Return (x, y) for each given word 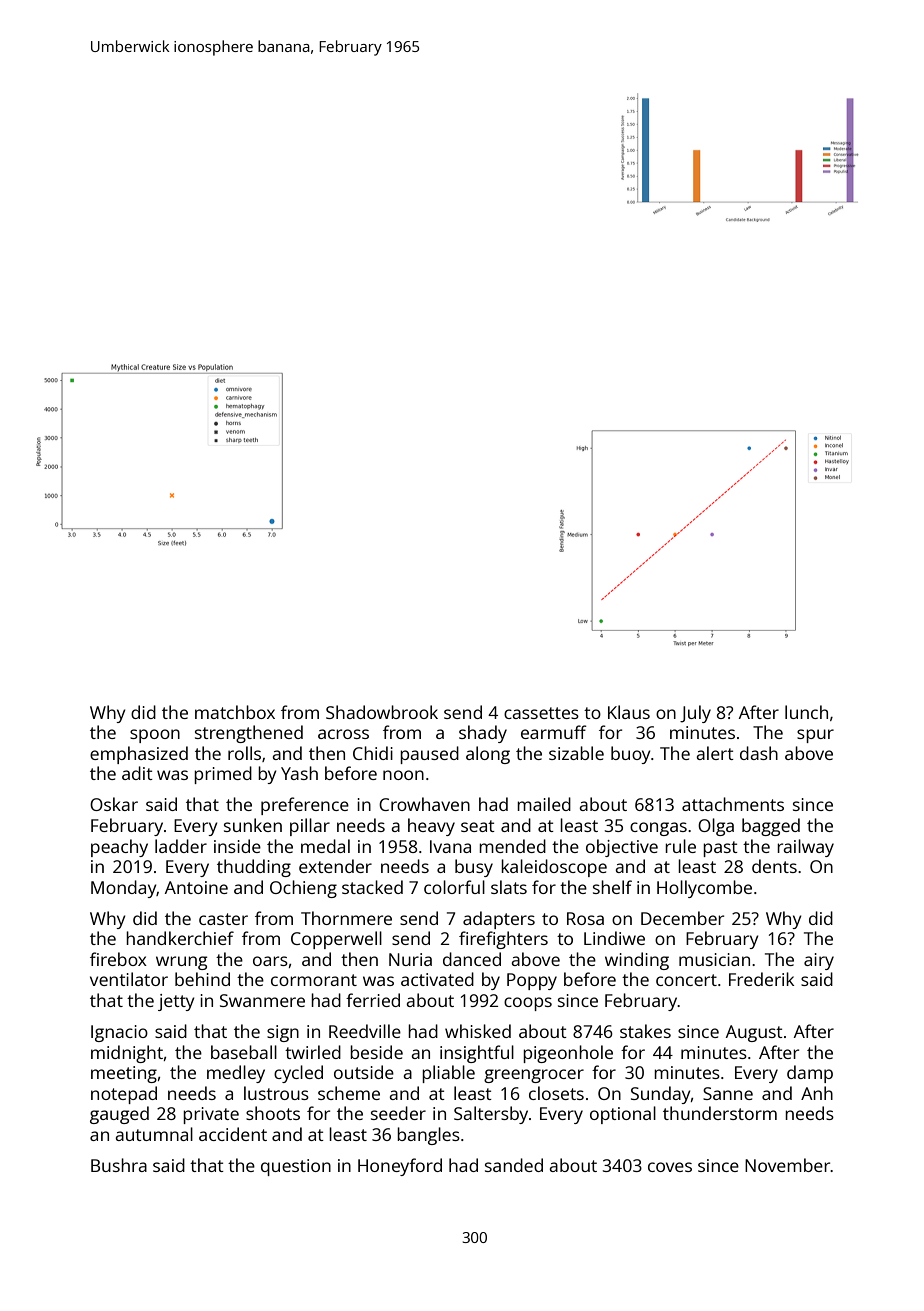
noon (403, 775)
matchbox (235, 712)
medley (236, 1074)
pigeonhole (568, 1054)
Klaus (629, 712)
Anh (817, 1093)
